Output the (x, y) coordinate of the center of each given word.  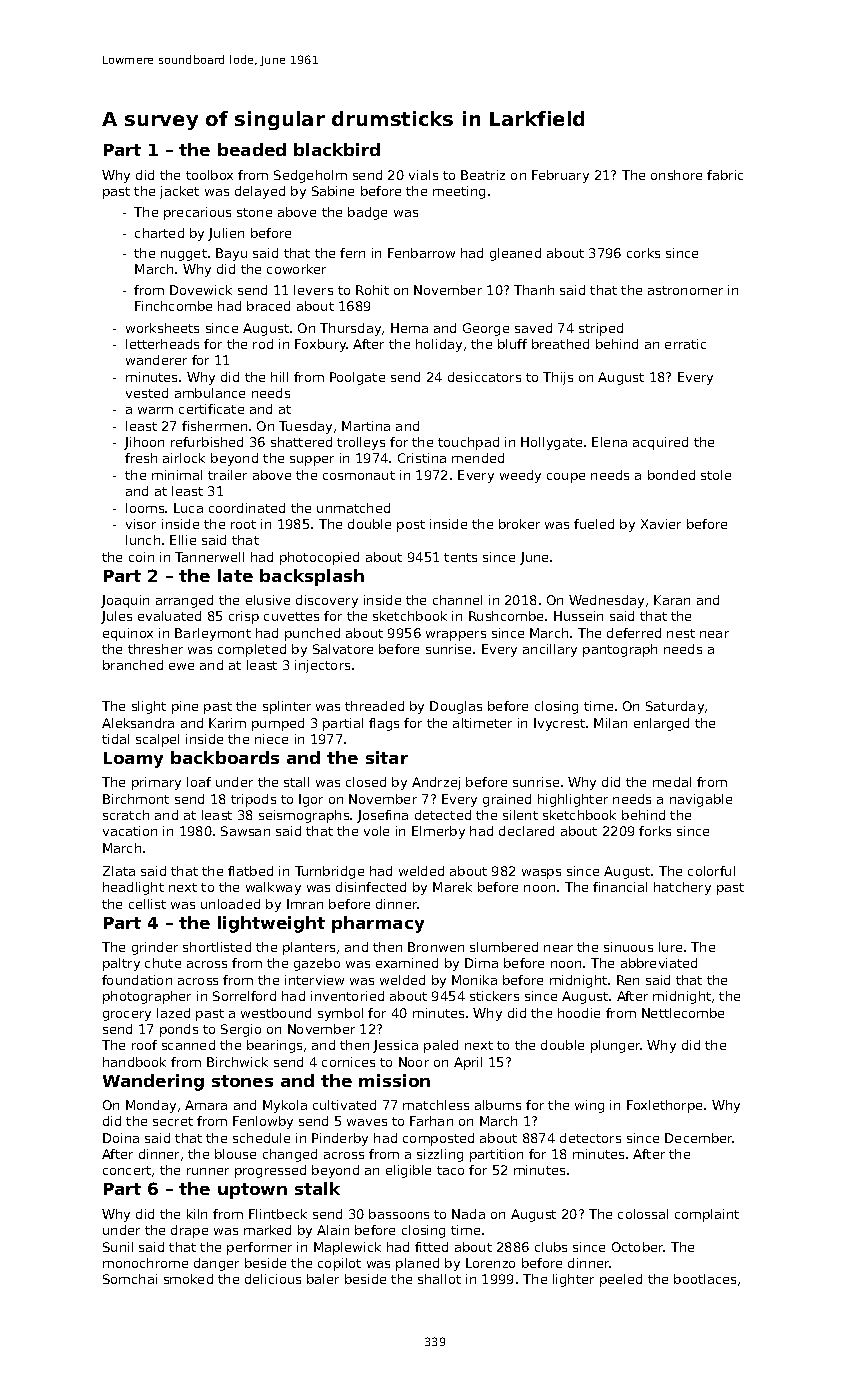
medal (672, 782)
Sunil (118, 1247)
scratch (126, 815)
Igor (311, 800)
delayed (260, 192)
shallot (439, 1279)
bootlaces (705, 1279)
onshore (676, 175)
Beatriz (483, 175)
